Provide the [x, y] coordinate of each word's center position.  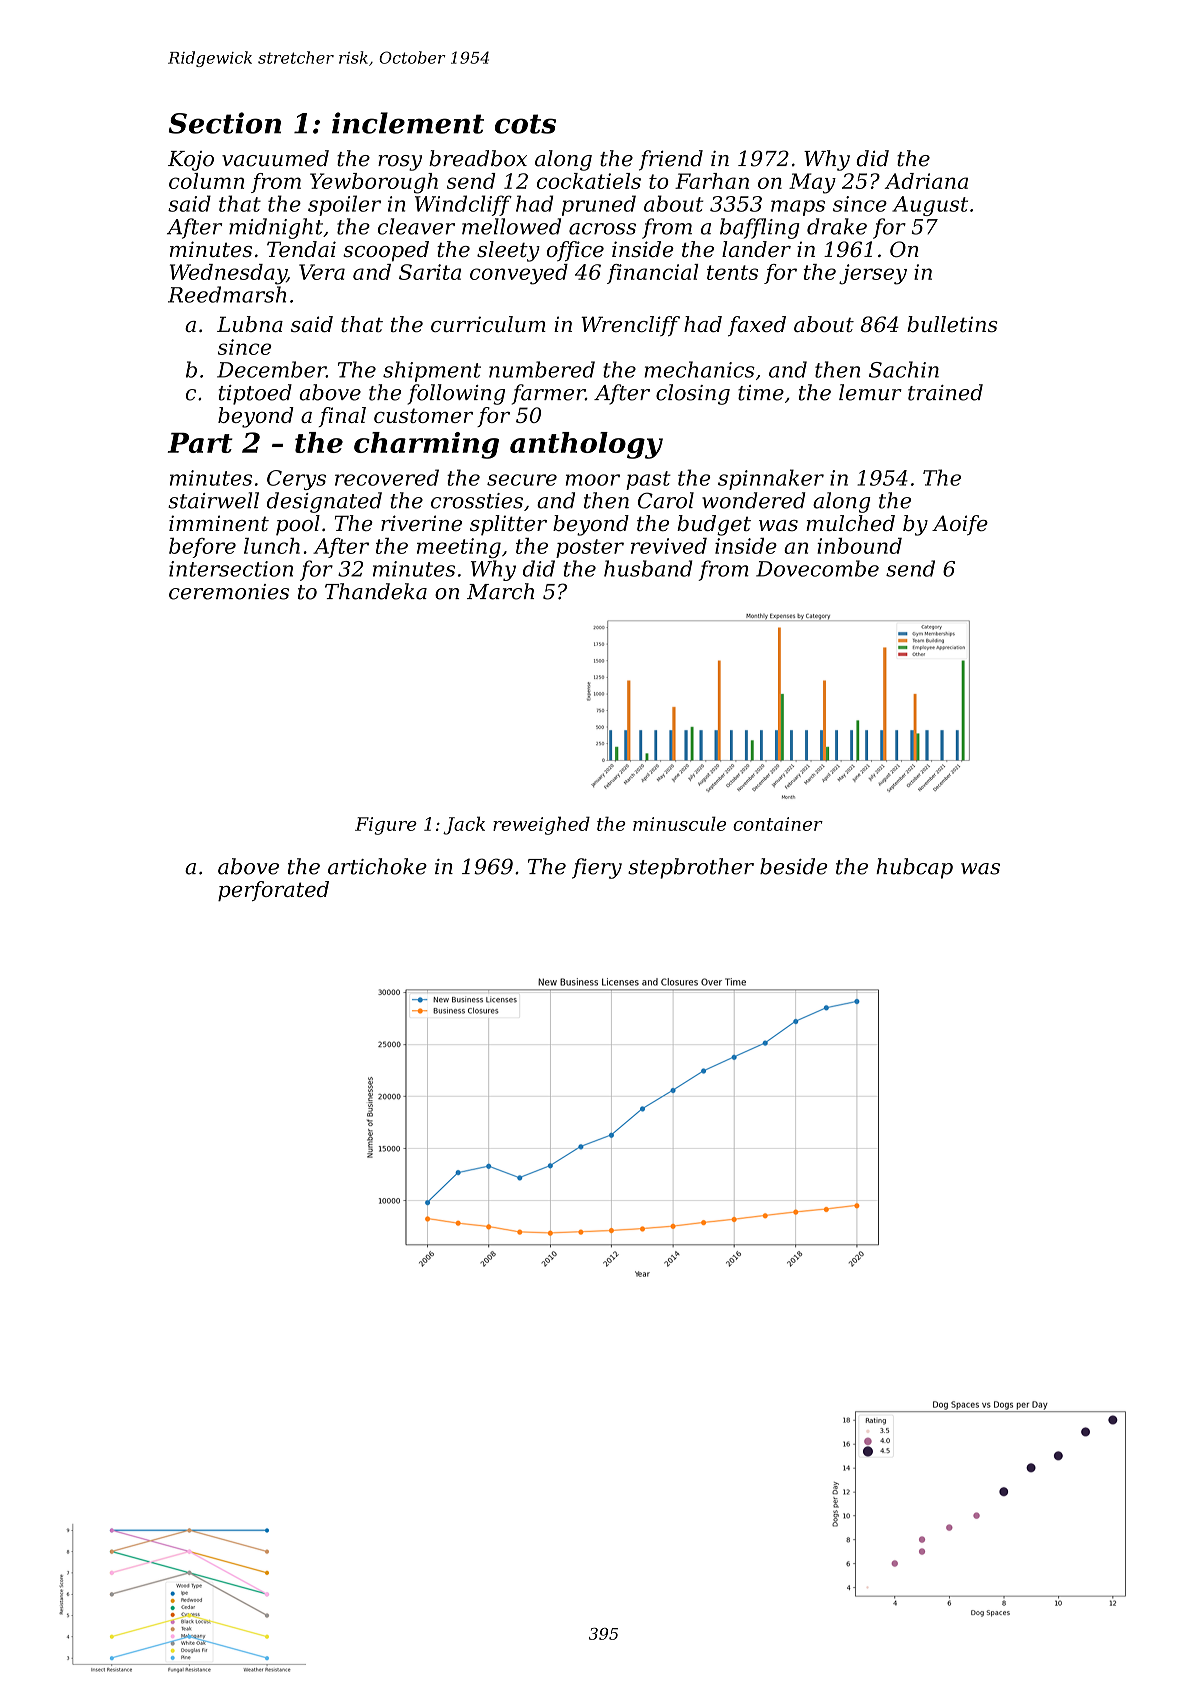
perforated [273, 891]
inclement [408, 123]
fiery [597, 868]
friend [671, 160]
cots [525, 124]
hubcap [914, 868]
